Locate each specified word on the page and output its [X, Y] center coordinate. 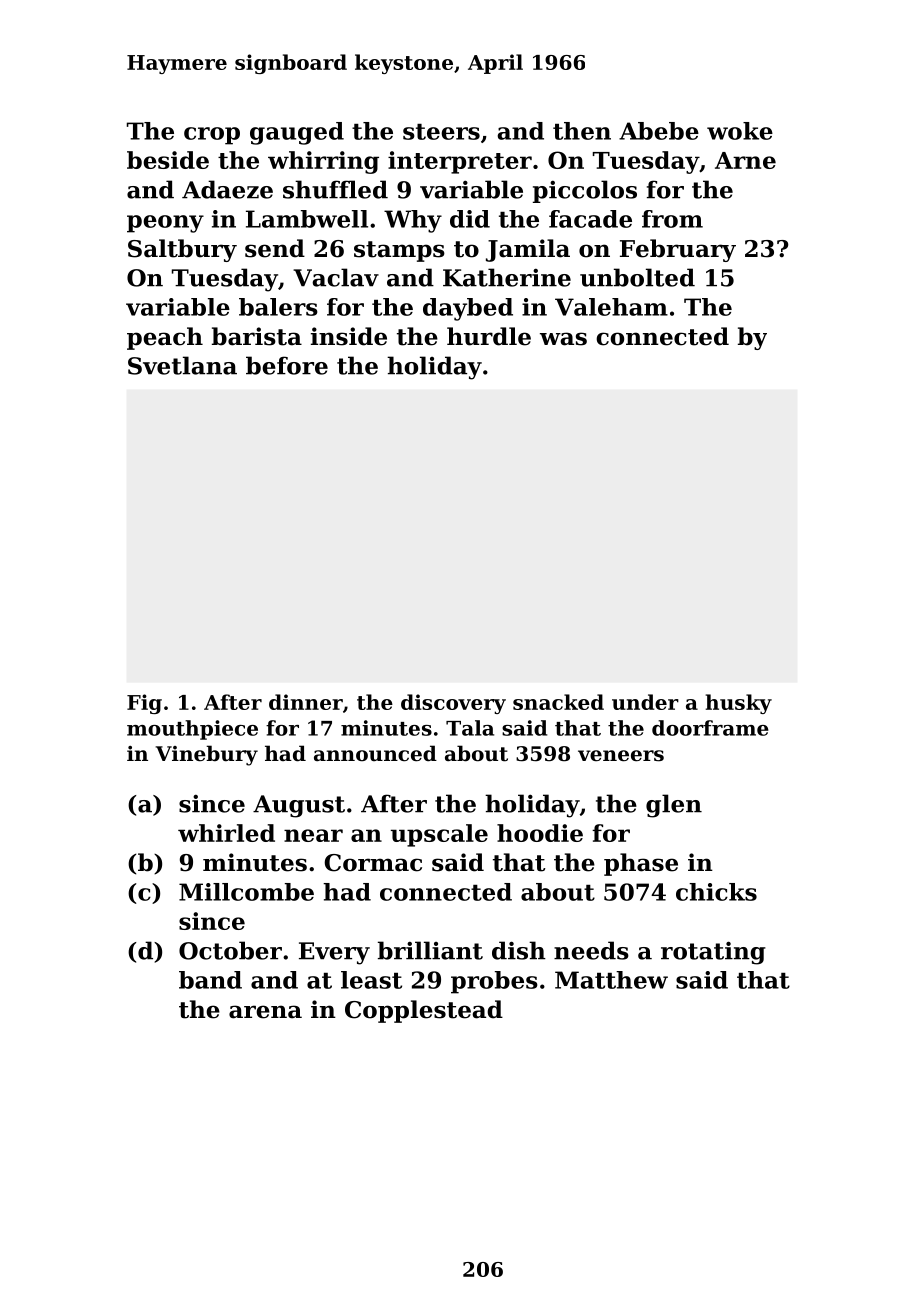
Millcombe [246, 892]
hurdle [489, 336]
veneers [621, 756]
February [678, 250]
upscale [439, 835]
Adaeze [227, 189]
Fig [144, 704]
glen [674, 806]
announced [375, 753]
